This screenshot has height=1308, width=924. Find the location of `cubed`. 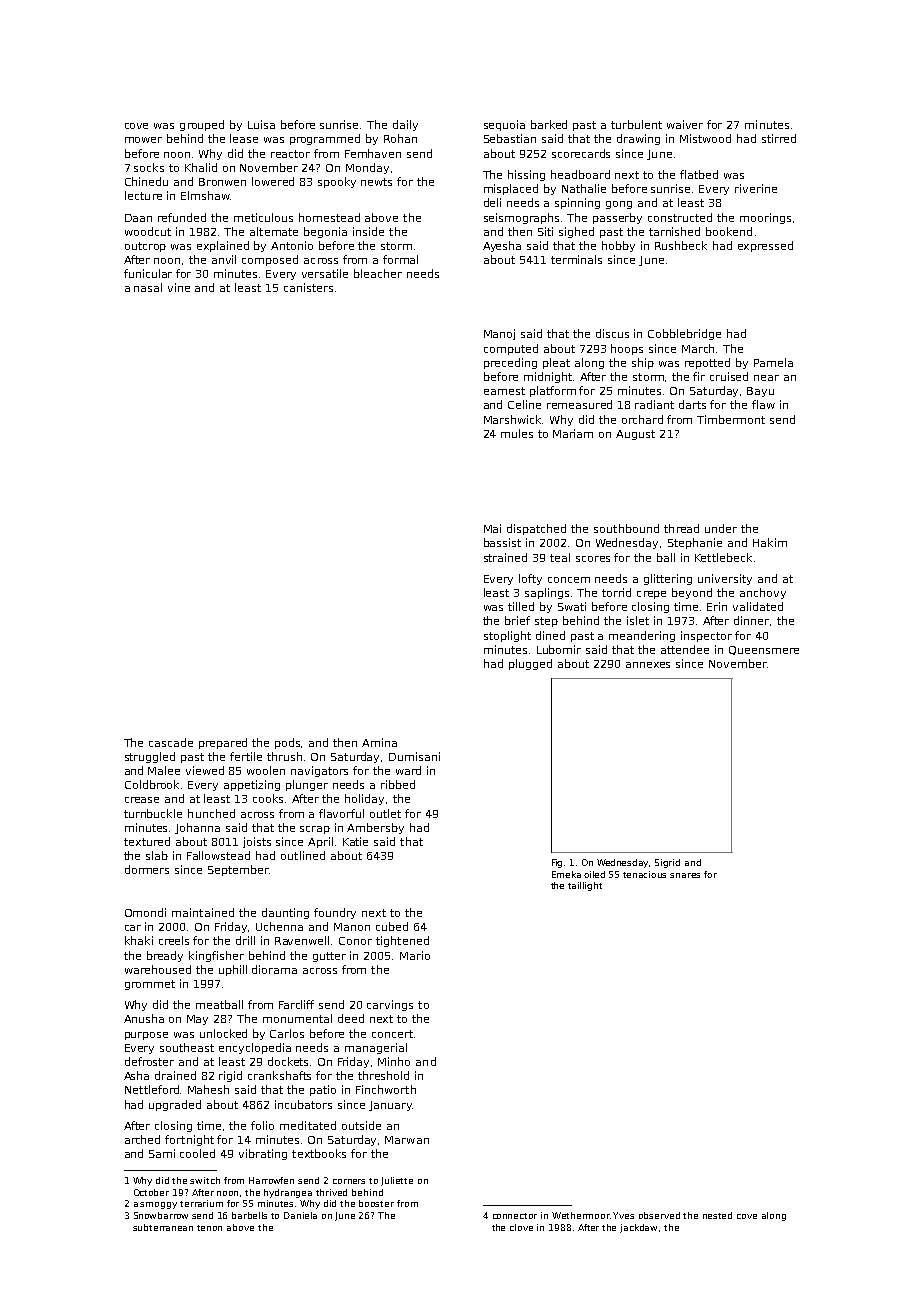

cubed is located at coordinates (392, 926).
